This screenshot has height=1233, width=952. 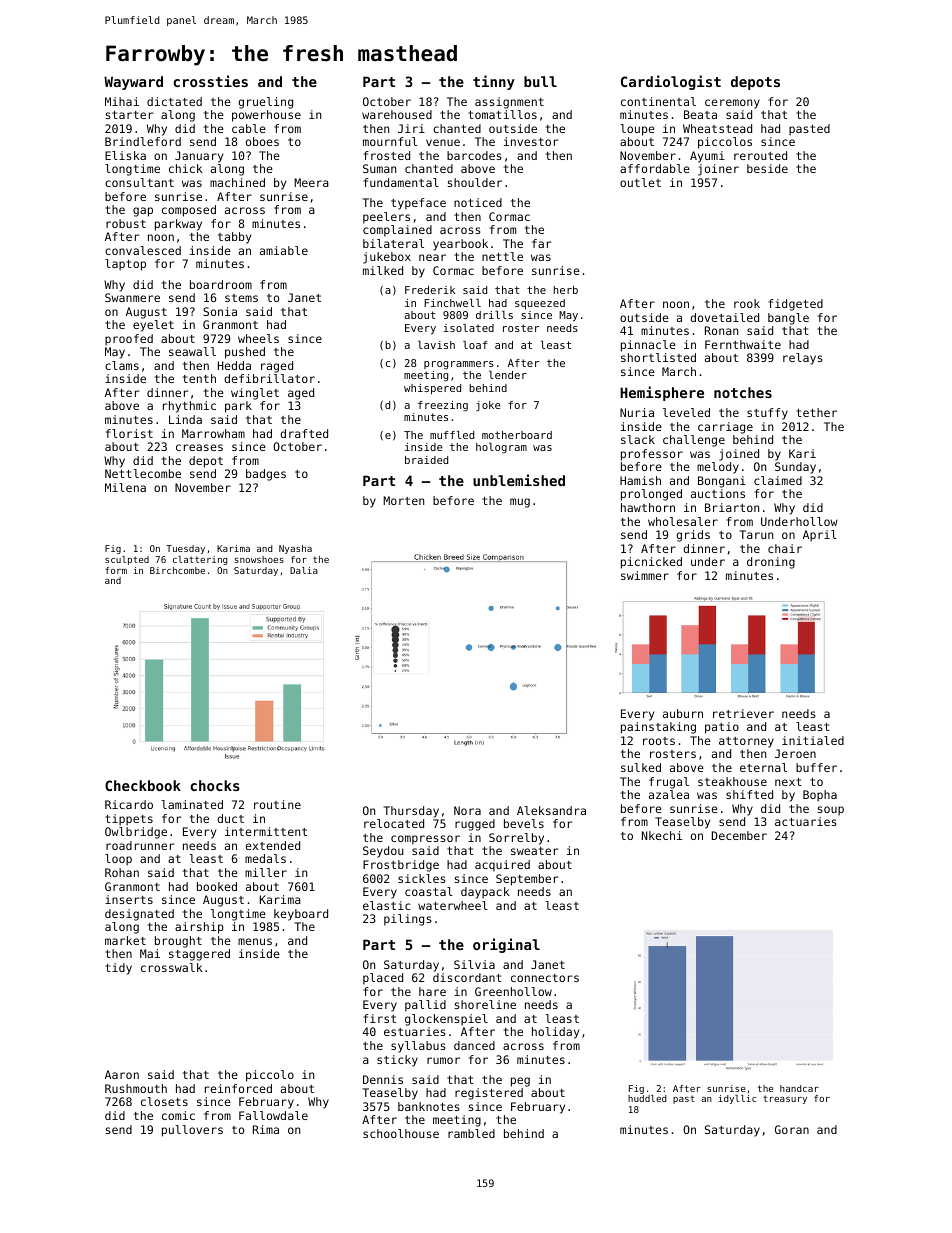 I want to click on unblemished, so click(x=519, y=480).
